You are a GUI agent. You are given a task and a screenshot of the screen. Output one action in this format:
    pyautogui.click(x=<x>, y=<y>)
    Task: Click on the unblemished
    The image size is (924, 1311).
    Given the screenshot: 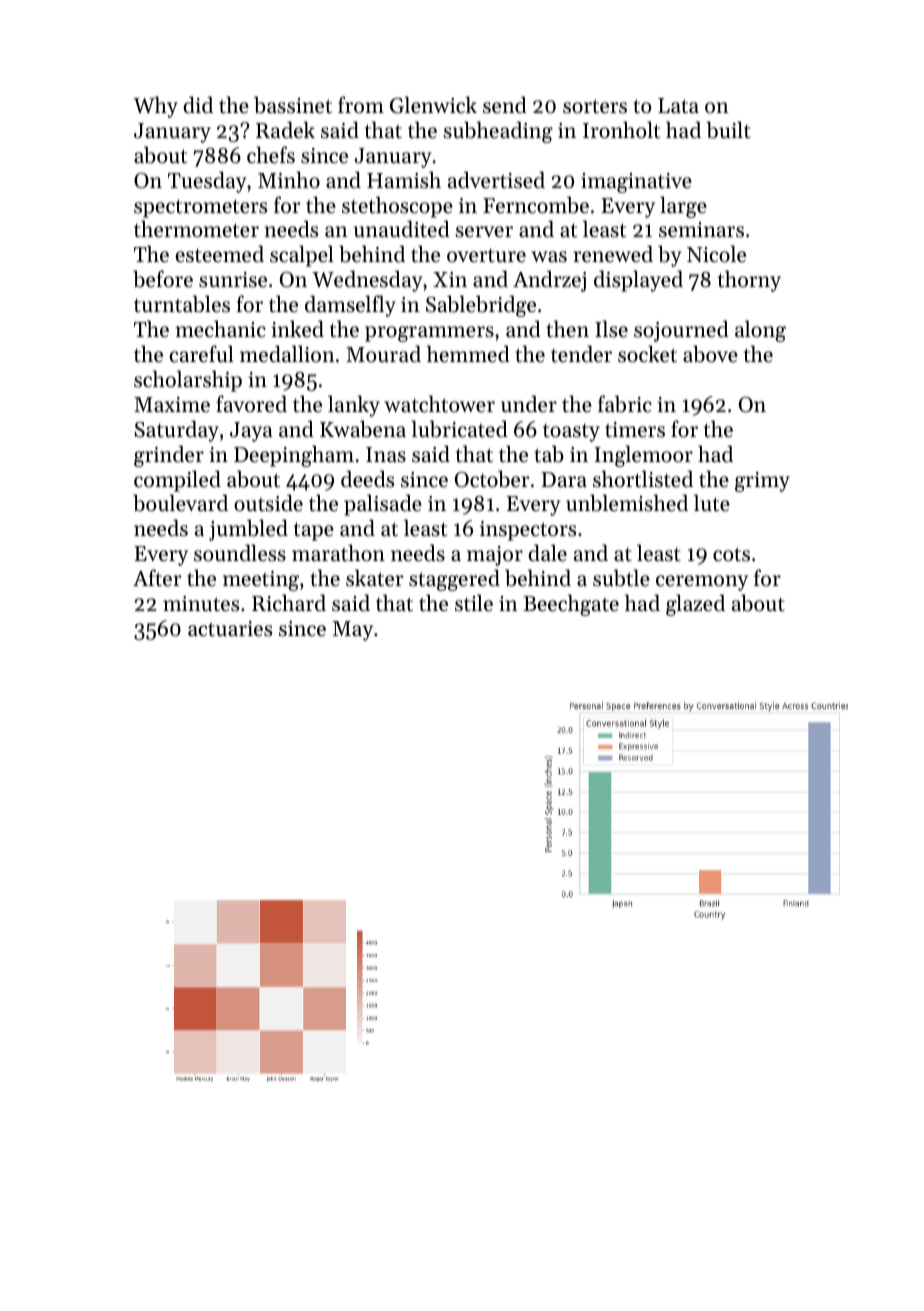 What is the action you would take?
    pyautogui.click(x=627, y=503)
